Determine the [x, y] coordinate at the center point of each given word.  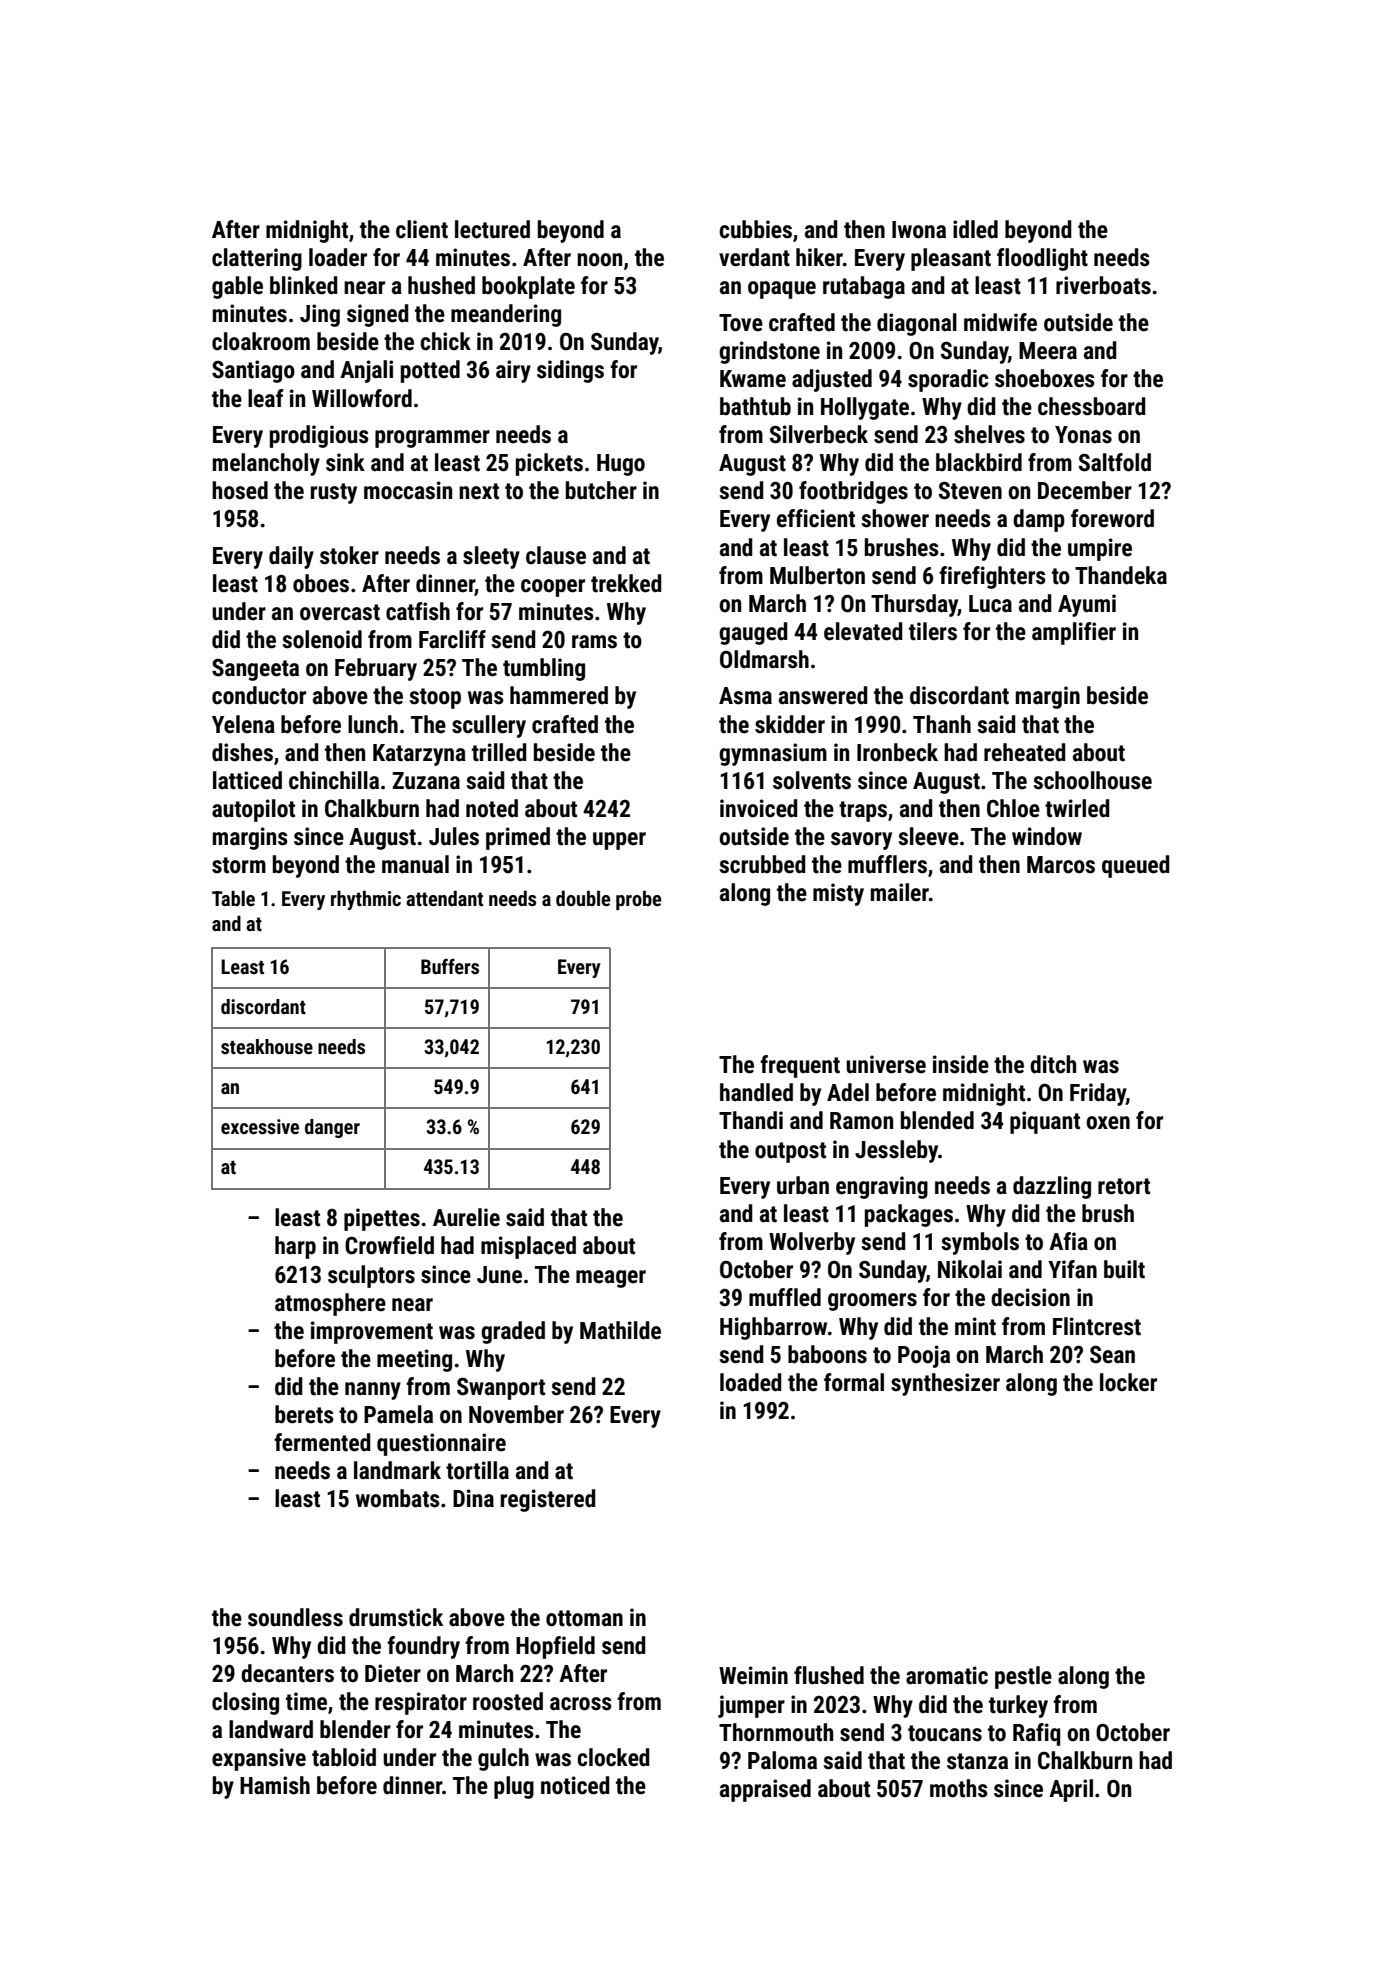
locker [1128, 1382]
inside [961, 1064]
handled [756, 1092]
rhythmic [366, 900]
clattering [257, 259]
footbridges [853, 492]
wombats [398, 1498]
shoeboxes [1045, 378]
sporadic [948, 380]
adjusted [832, 380]
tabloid [344, 1757]
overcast [340, 612]
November [516, 1414]
